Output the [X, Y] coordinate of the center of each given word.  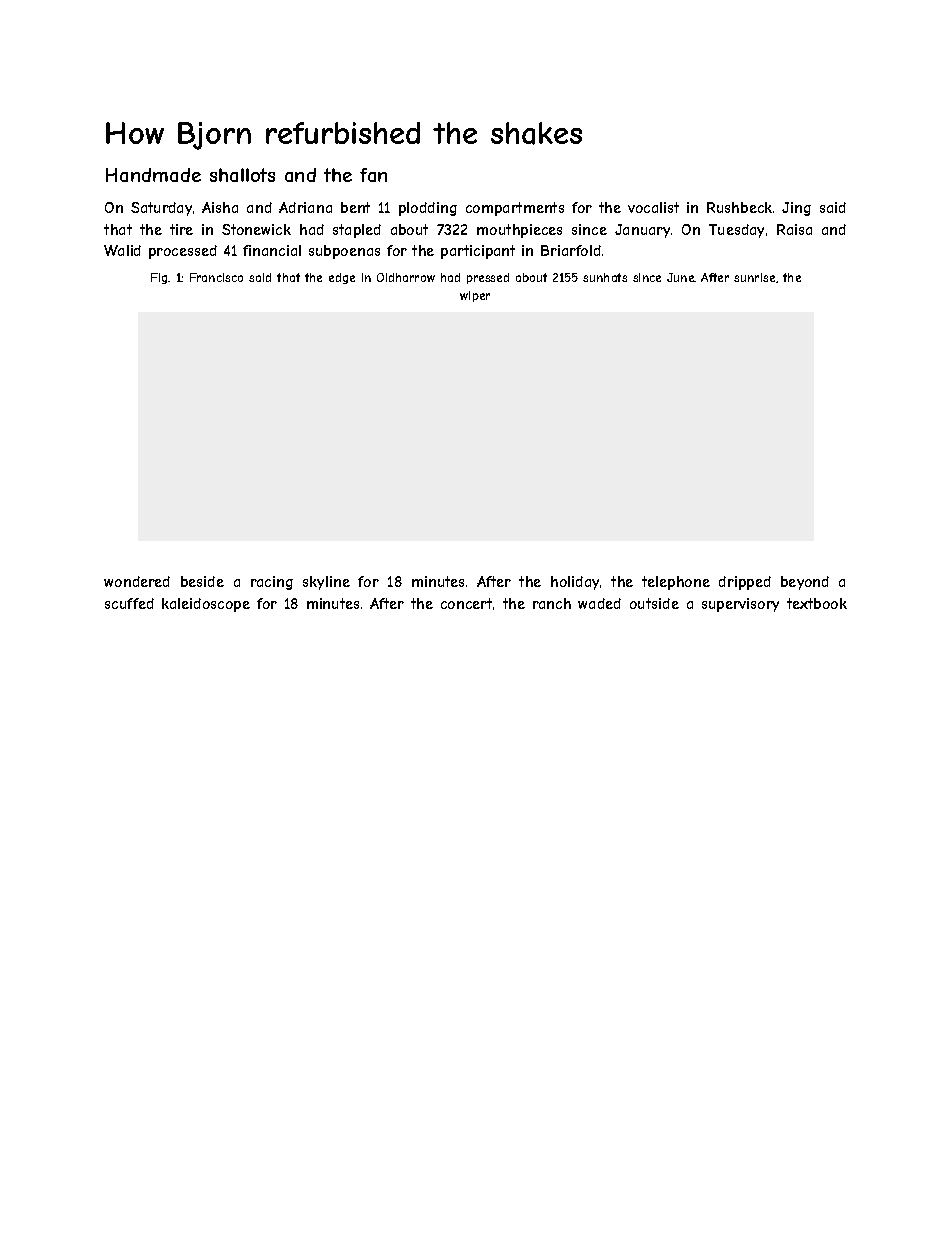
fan [373, 175]
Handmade [153, 175]
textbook [817, 603]
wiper [475, 296]
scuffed [129, 603]
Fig [159, 278]
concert [466, 603]
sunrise [754, 277]
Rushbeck [739, 207]
